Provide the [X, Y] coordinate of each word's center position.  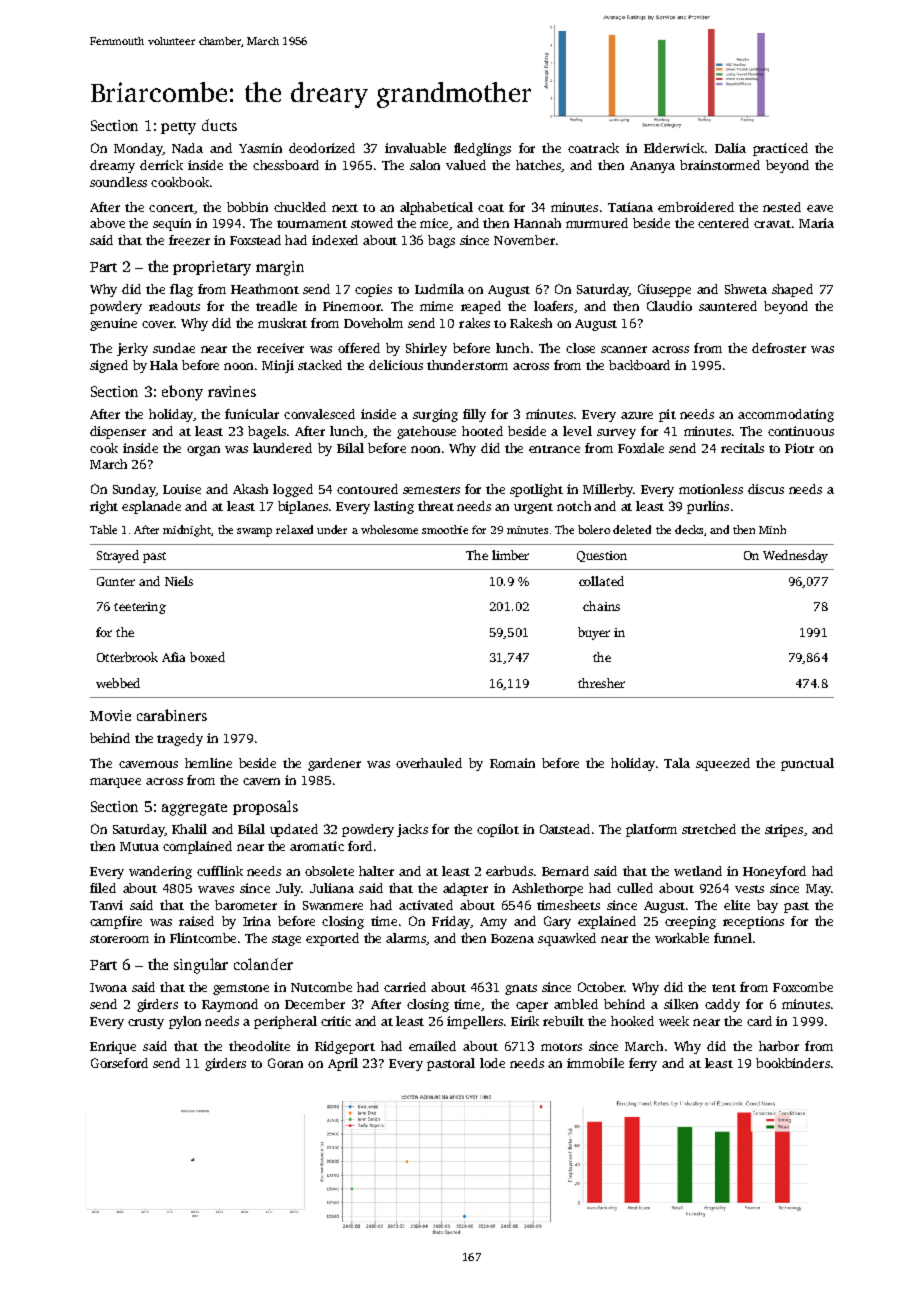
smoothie [445, 529]
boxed [207, 657]
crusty [146, 1023]
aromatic [317, 846]
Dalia [730, 148]
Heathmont [265, 289]
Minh [772, 529]
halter [376, 871]
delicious [396, 365]
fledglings [482, 149]
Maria [816, 223]
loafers [553, 306]
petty [178, 128]
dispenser [118, 432]
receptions [753, 922]
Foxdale [641, 448]
